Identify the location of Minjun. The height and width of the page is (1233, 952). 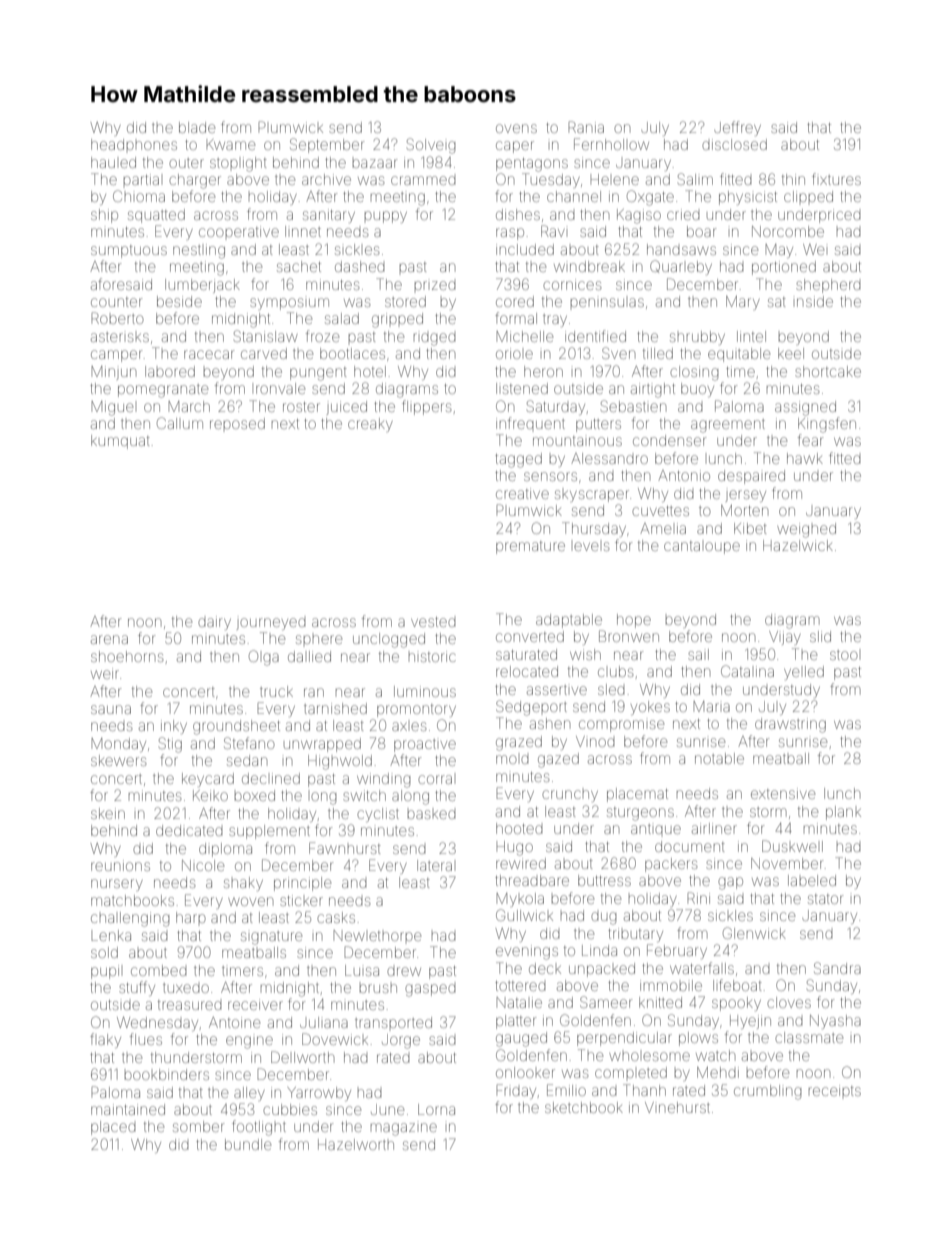
(113, 373).
